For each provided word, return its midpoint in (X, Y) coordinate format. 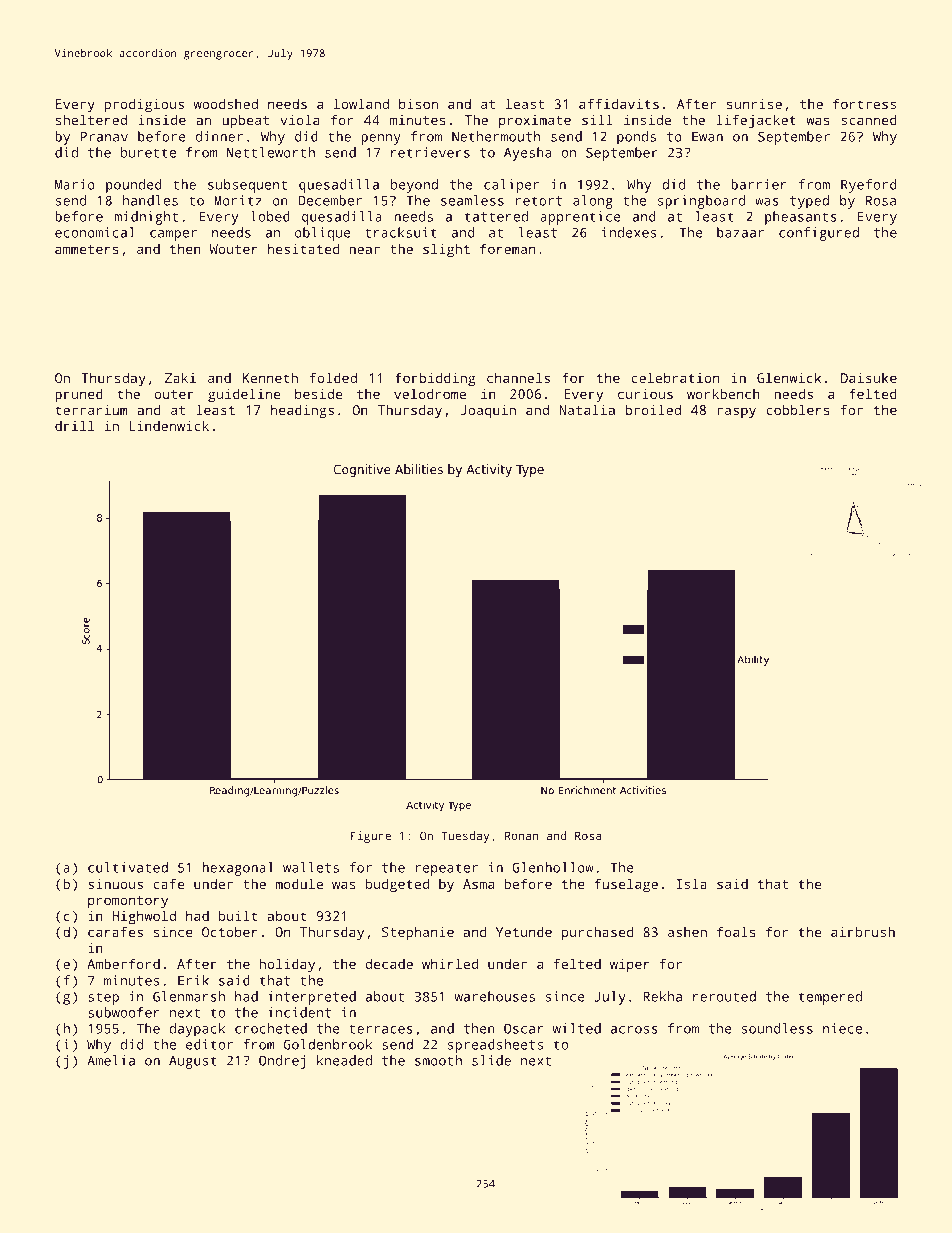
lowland (361, 103)
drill (74, 425)
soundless (777, 1028)
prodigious (144, 105)
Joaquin (488, 412)
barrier (759, 184)
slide (491, 1060)
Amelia (111, 1060)
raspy (736, 412)
